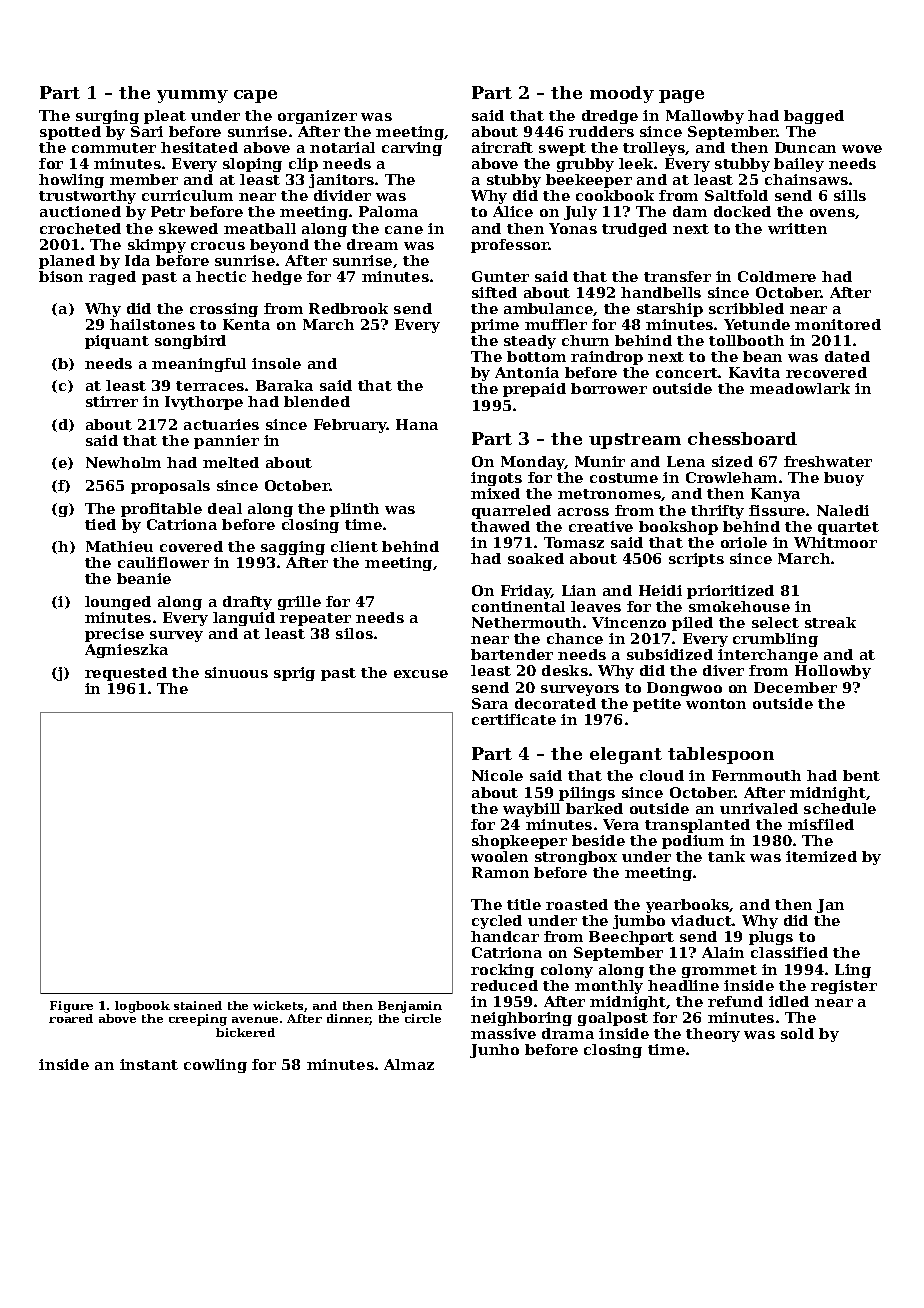 This page has height=1308, width=924. Describe the element at coordinates (657, 705) in the page. I see `petite` at that location.
